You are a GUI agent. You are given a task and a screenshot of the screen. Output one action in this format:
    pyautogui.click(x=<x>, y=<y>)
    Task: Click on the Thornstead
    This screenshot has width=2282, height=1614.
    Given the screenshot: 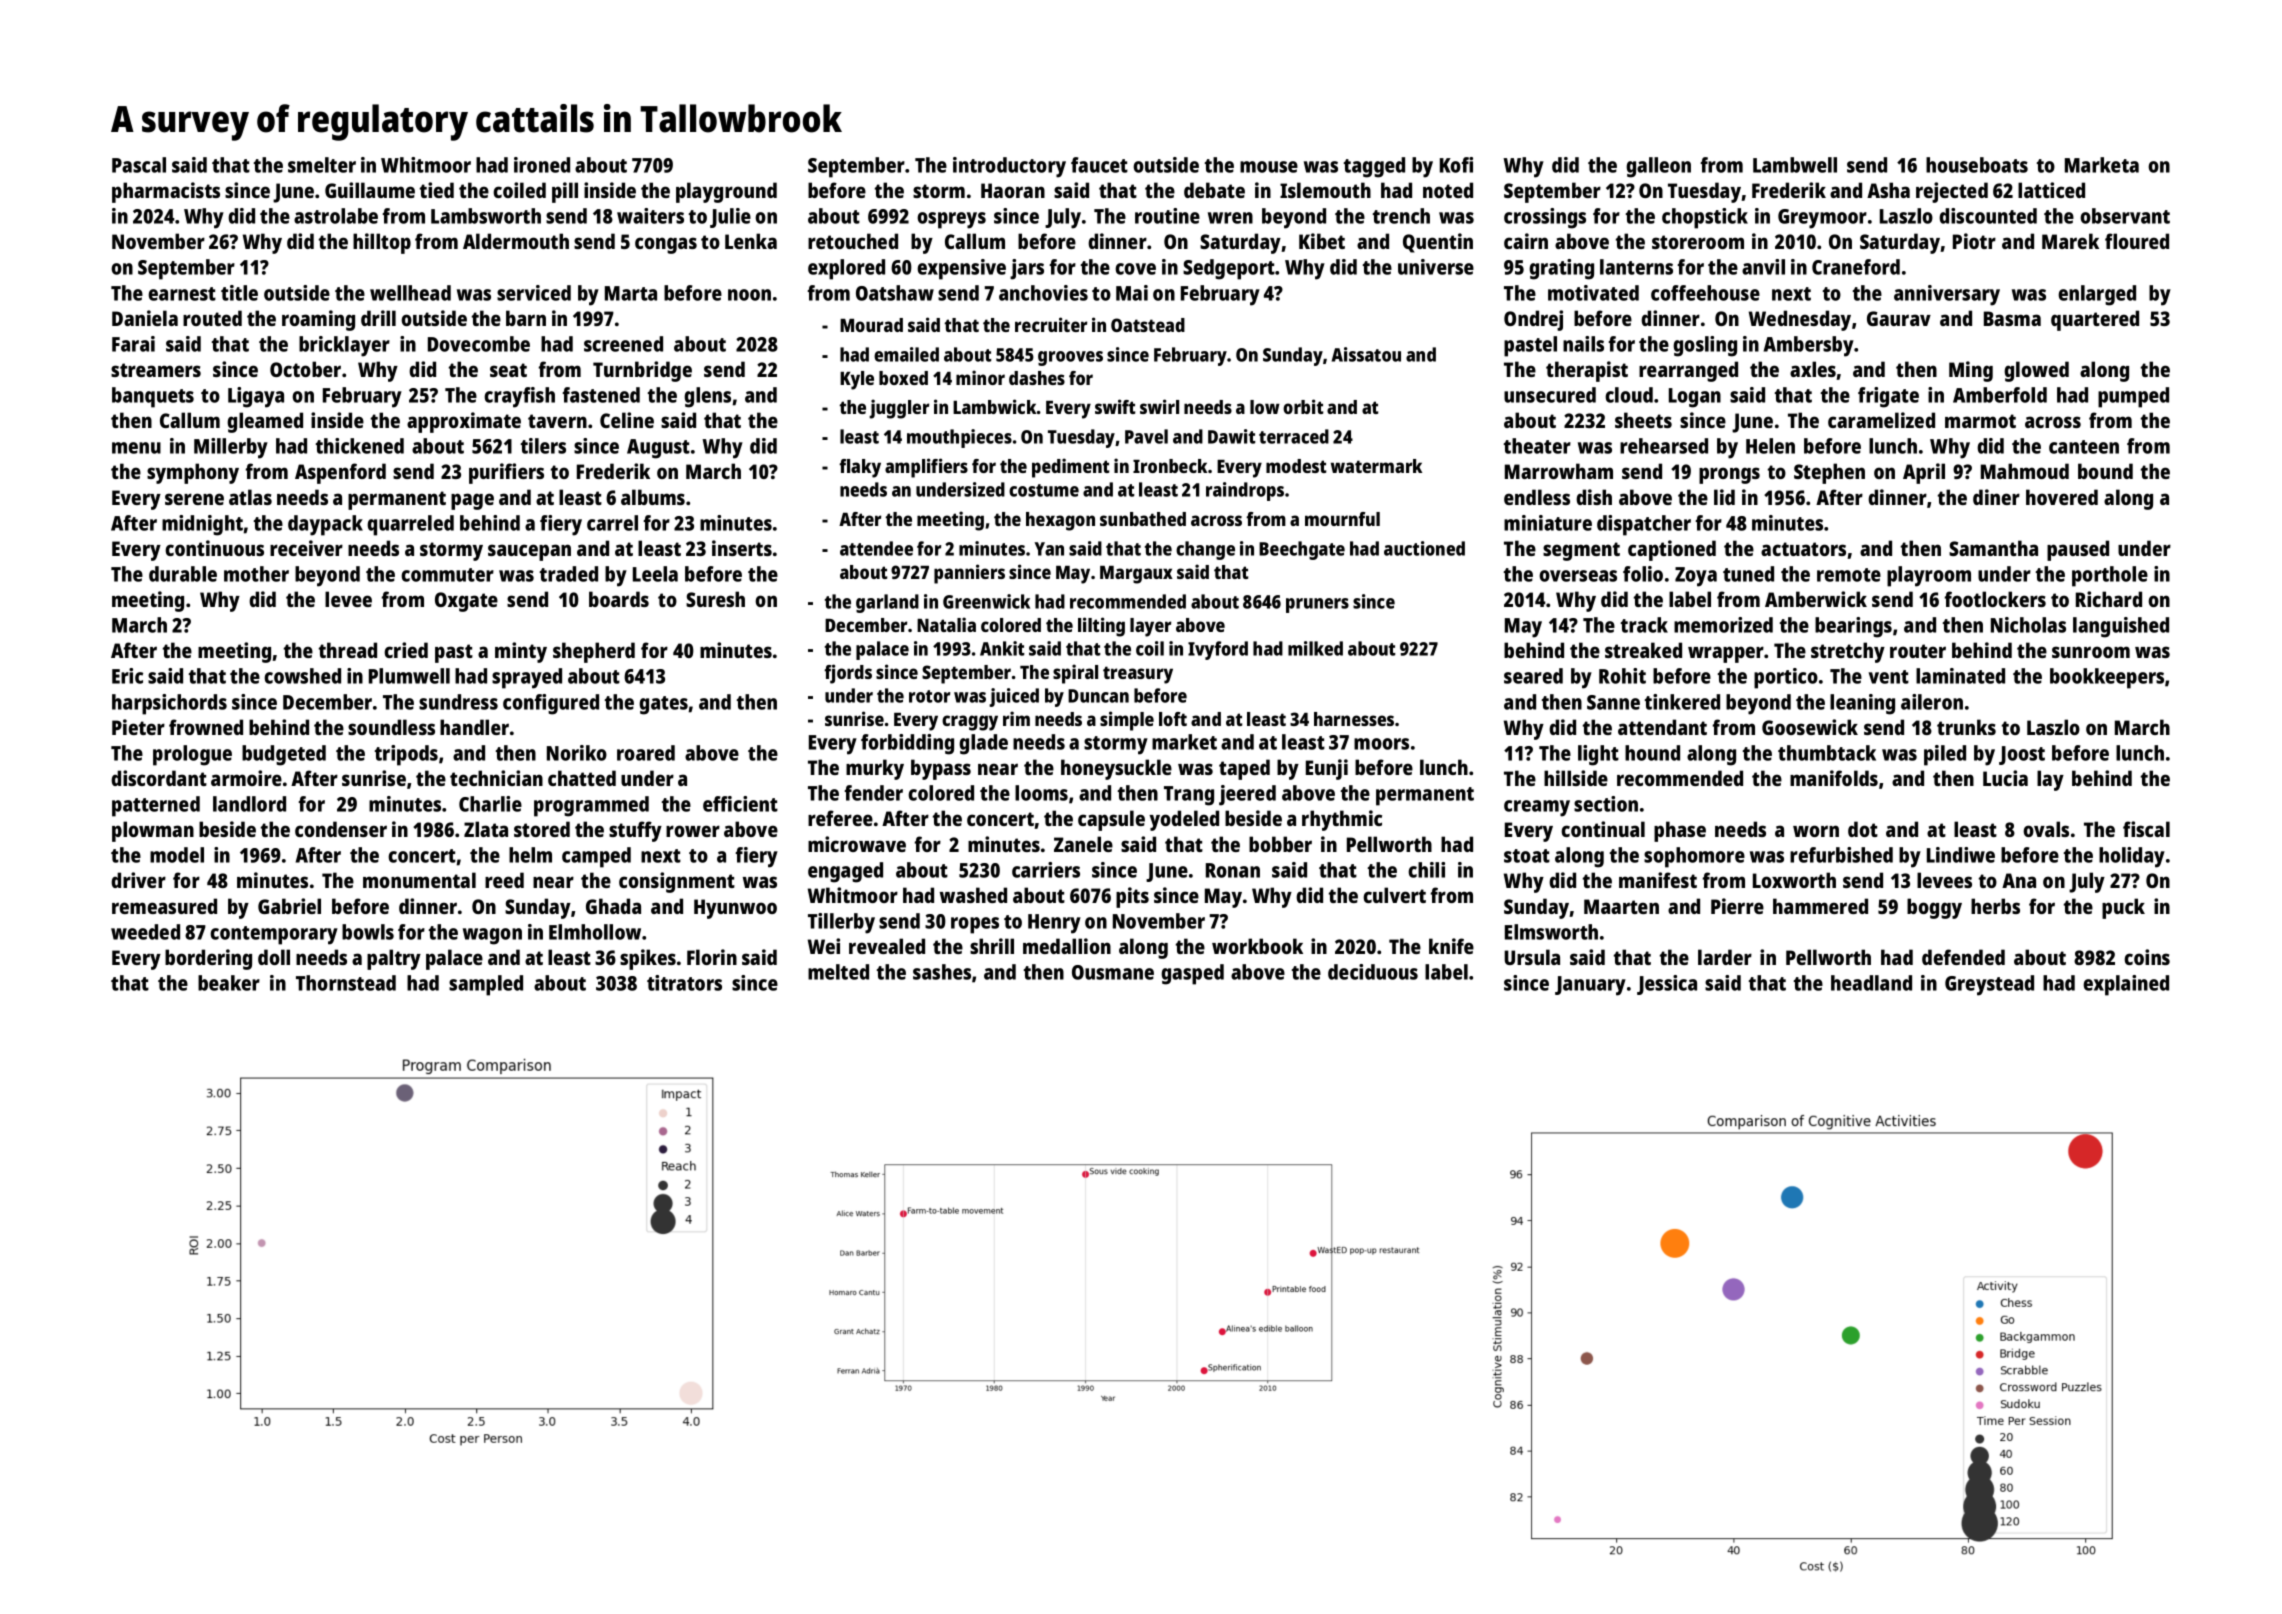 What is the action you would take?
    pyautogui.click(x=346, y=983)
